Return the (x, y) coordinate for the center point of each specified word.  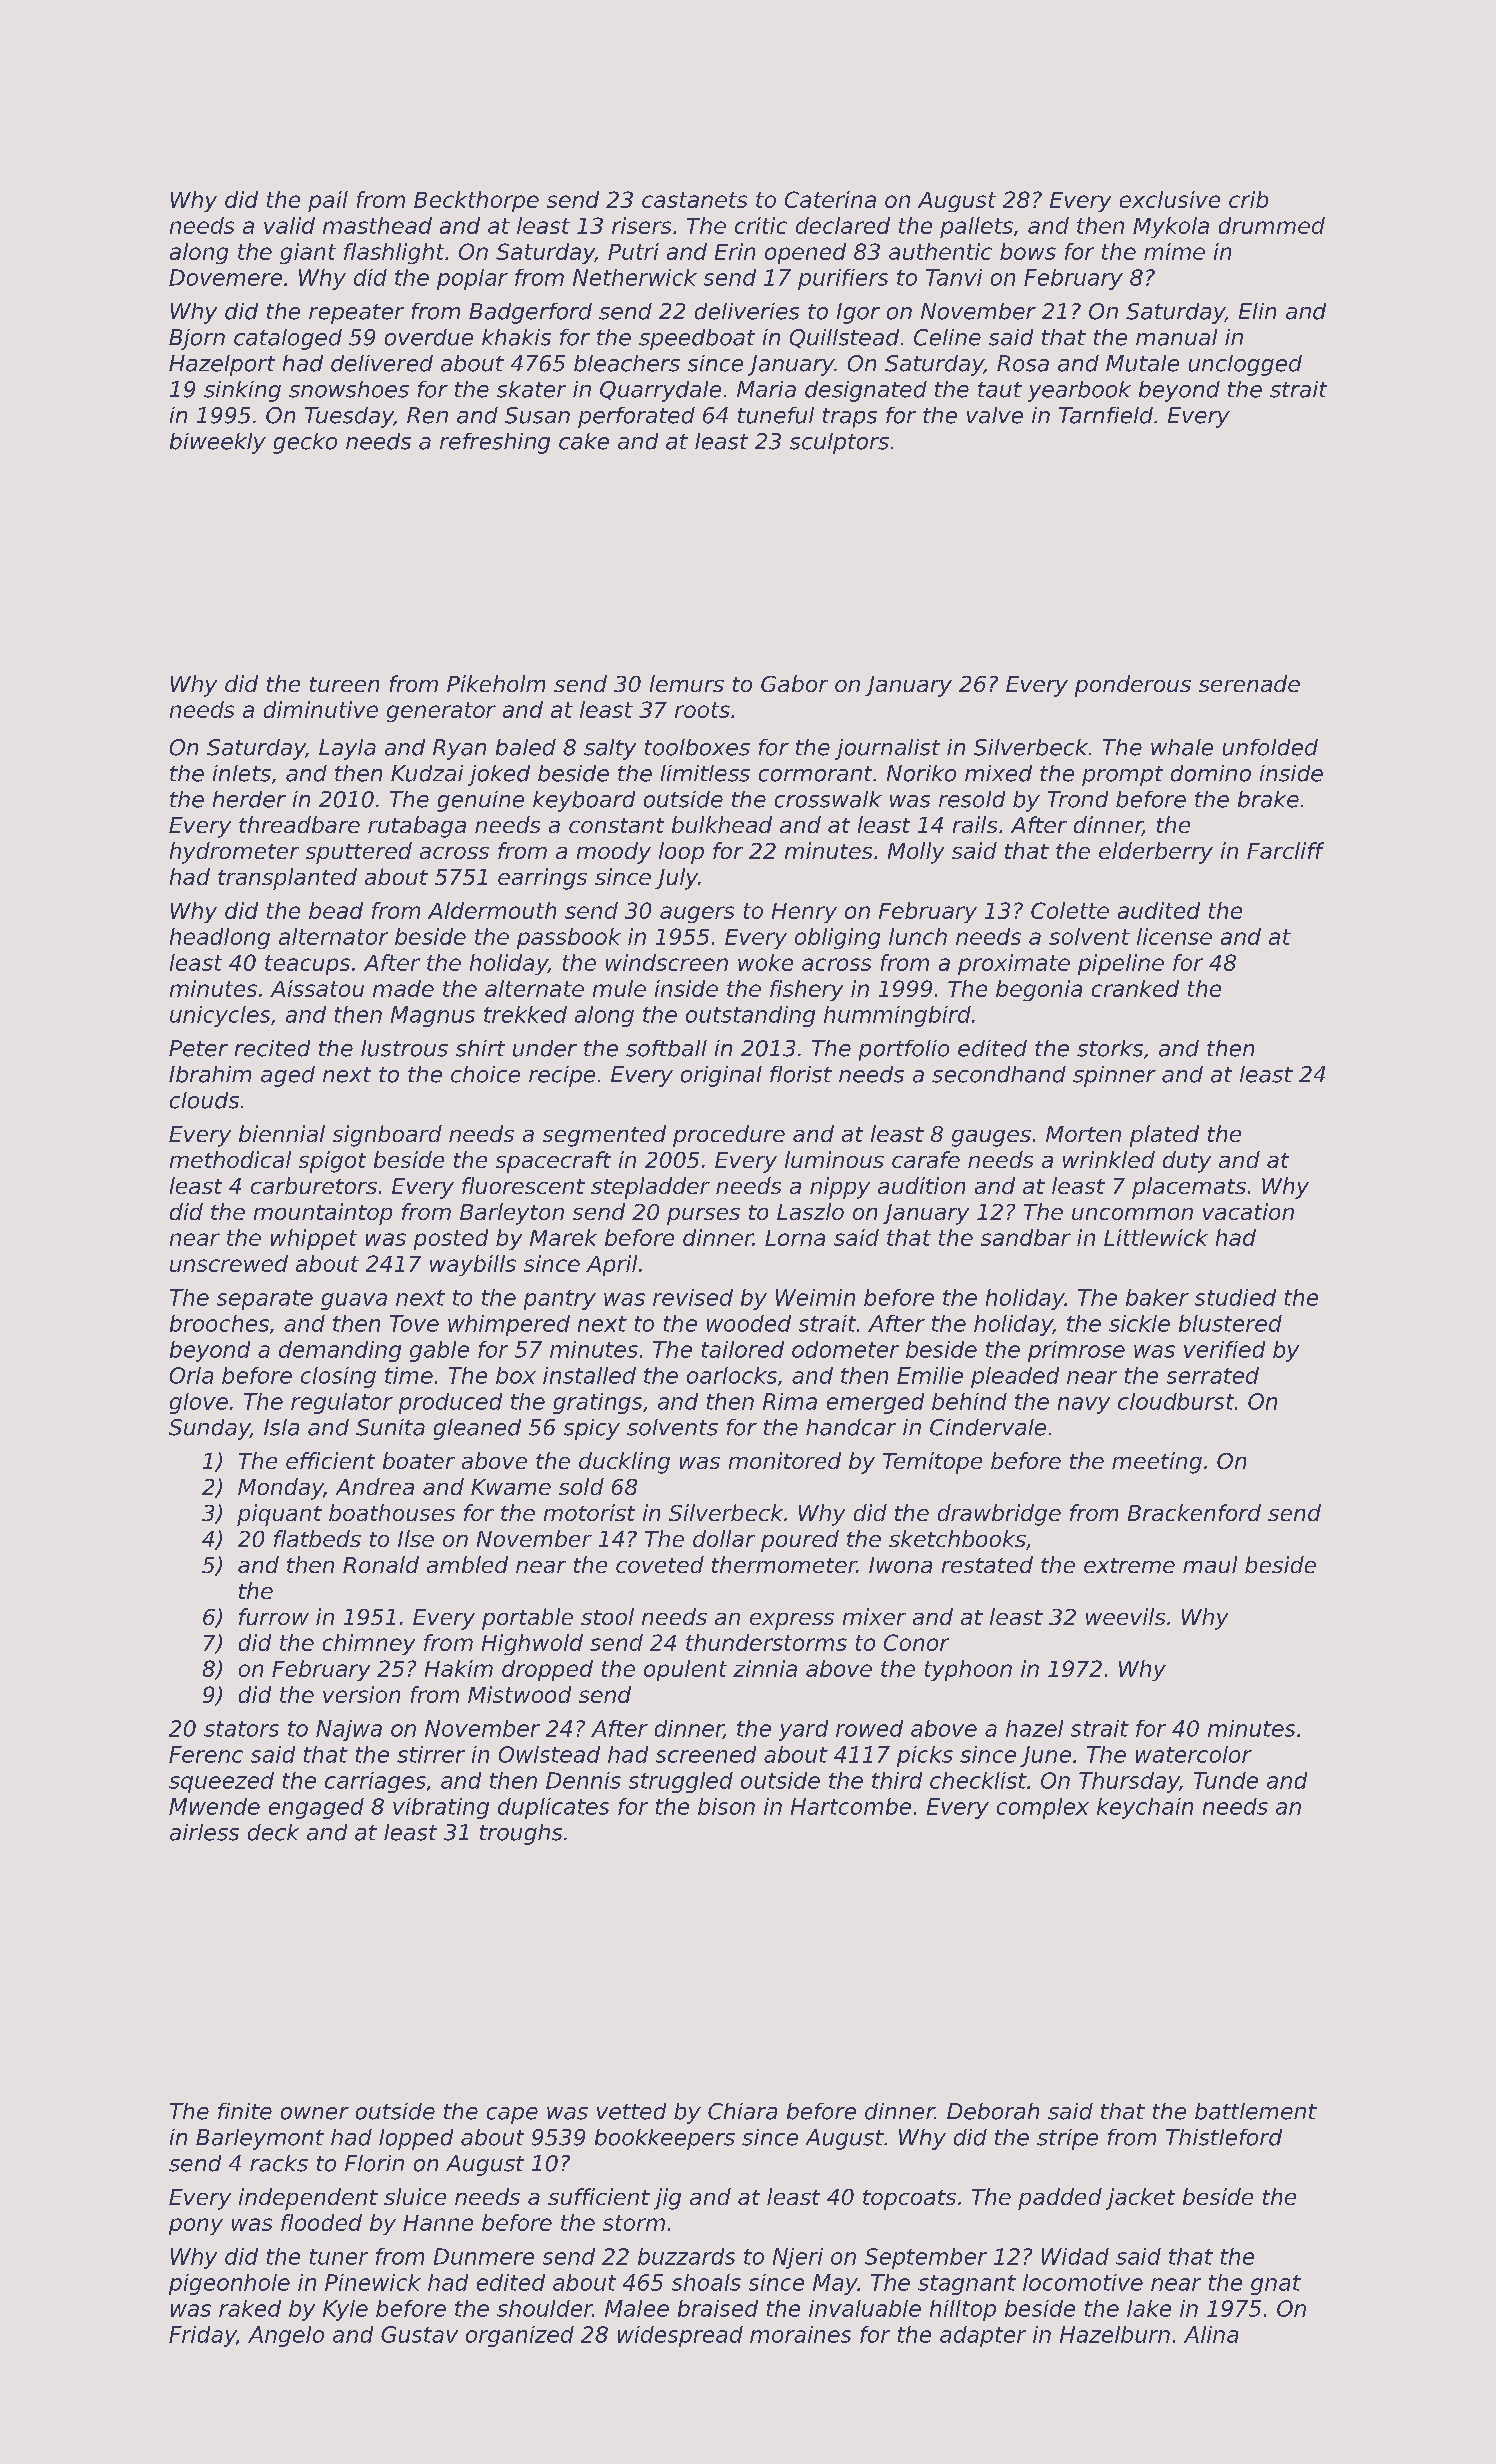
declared (843, 225)
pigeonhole (229, 2284)
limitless (705, 773)
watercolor (1194, 1754)
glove (199, 1403)
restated (987, 1564)
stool (607, 1616)
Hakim (459, 1668)
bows (1028, 251)
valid (289, 225)
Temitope (932, 1463)
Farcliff (1285, 850)
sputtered (359, 853)
